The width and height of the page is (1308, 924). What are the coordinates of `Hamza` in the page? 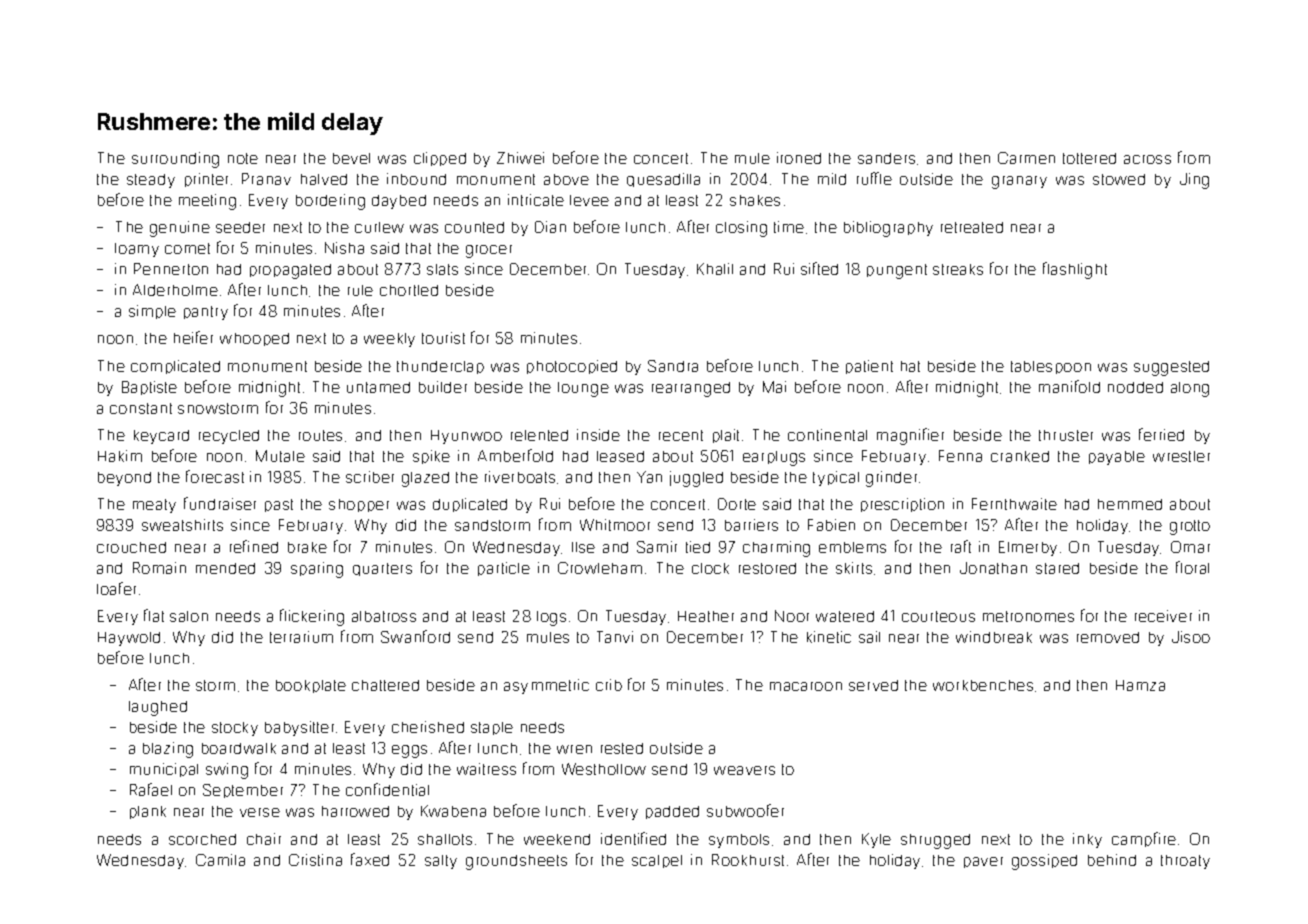 It's located at (1140, 685).
